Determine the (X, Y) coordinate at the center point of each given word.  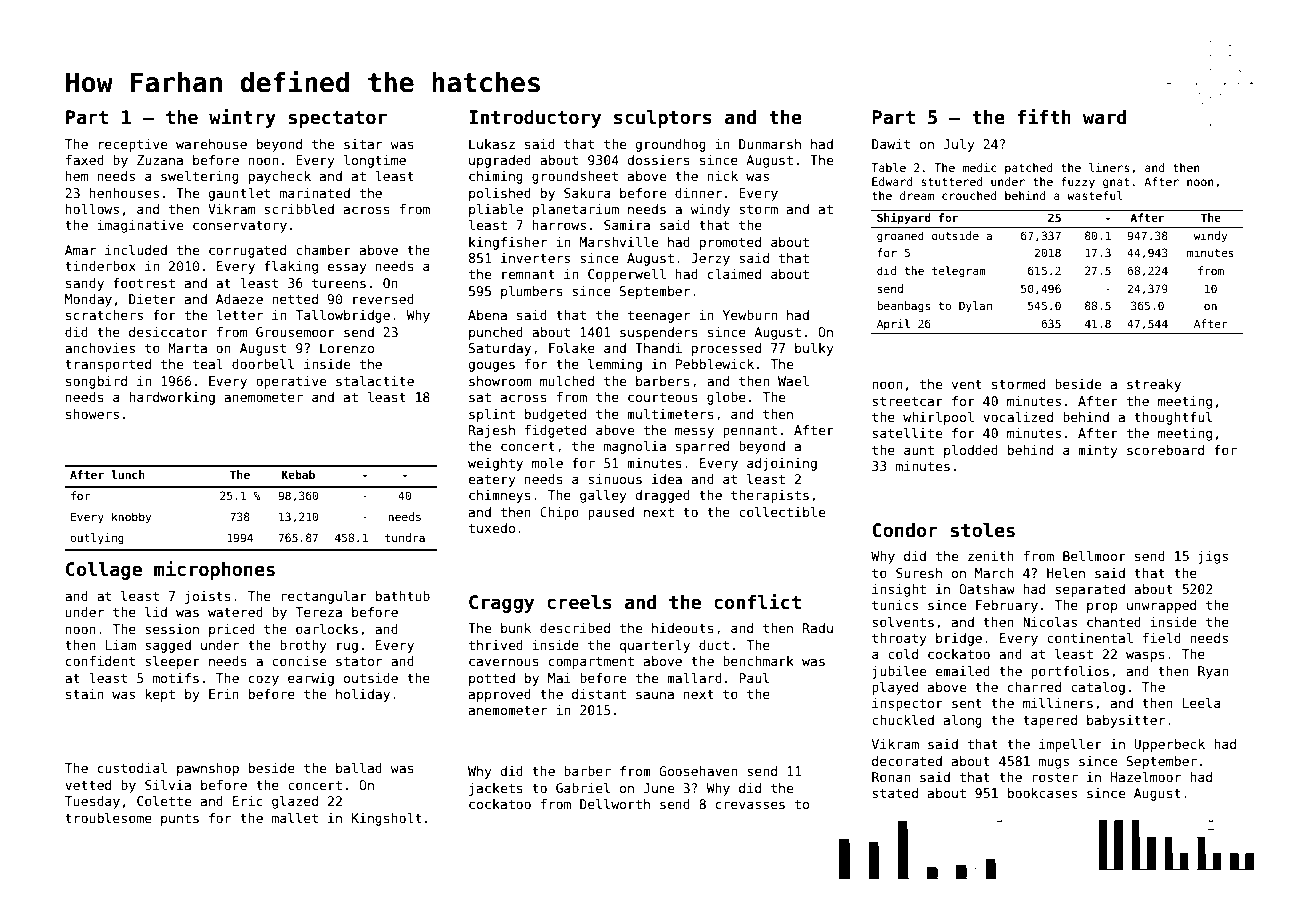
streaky (1154, 385)
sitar (363, 144)
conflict (757, 602)
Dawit (891, 144)
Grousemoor (295, 332)
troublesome (108, 818)
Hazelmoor (1146, 777)
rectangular (324, 597)
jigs (1213, 557)
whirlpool (938, 418)
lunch (128, 474)
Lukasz (492, 144)
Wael (793, 381)
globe (726, 398)
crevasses (750, 805)
